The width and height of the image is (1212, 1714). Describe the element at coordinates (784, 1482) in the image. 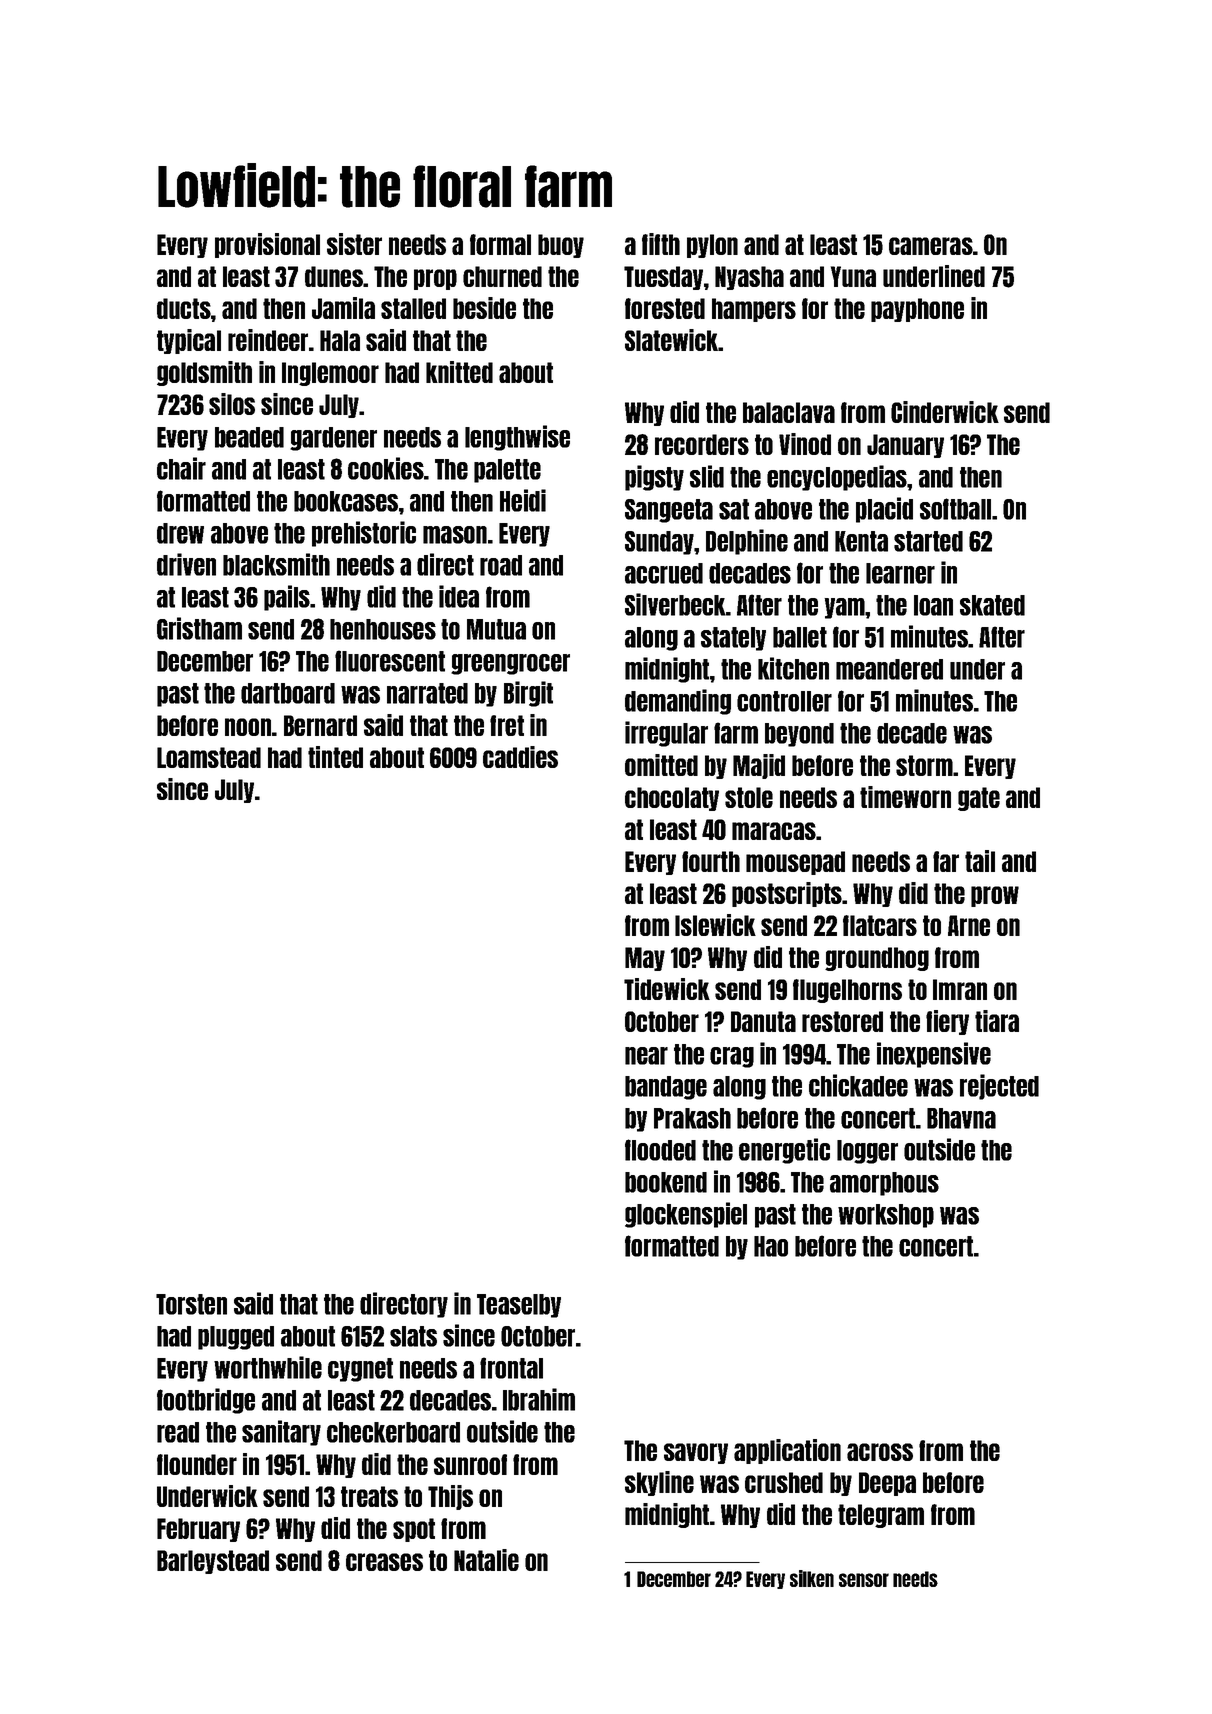

I see `crushed` at that location.
